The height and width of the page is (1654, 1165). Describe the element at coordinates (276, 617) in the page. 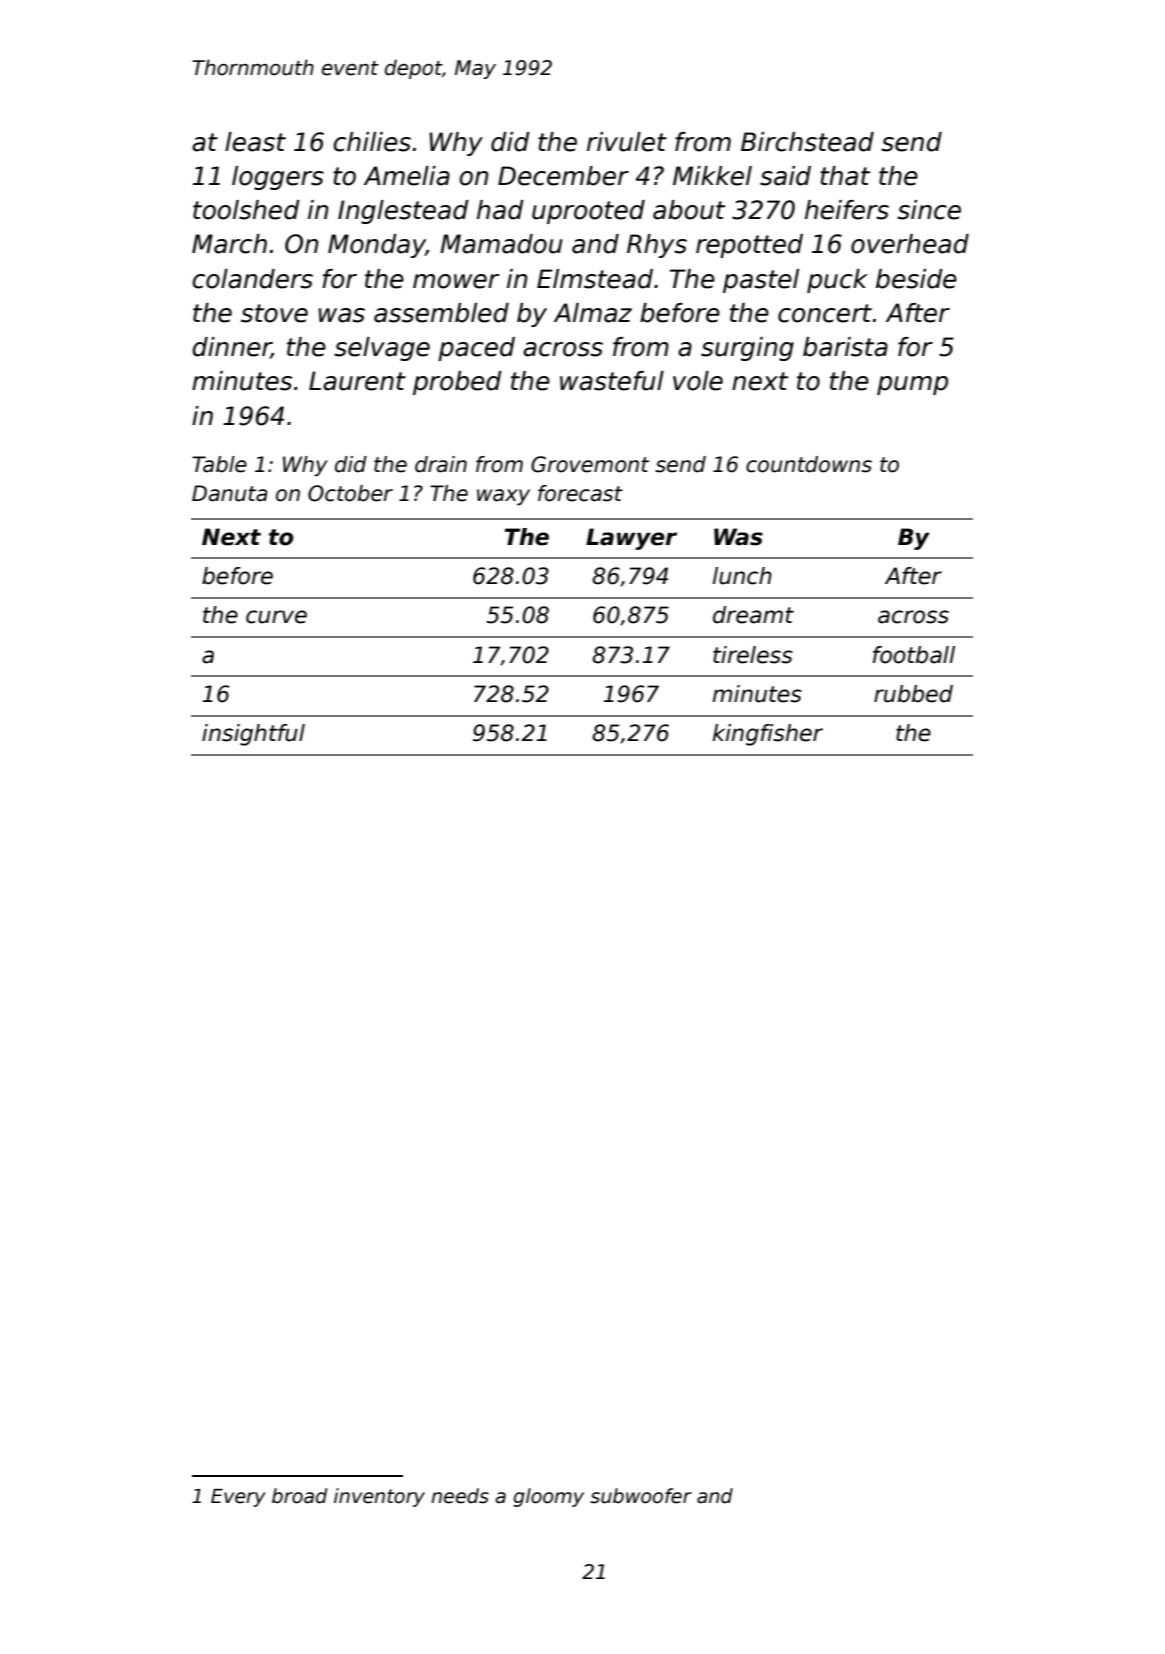

I see `curve` at that location.
